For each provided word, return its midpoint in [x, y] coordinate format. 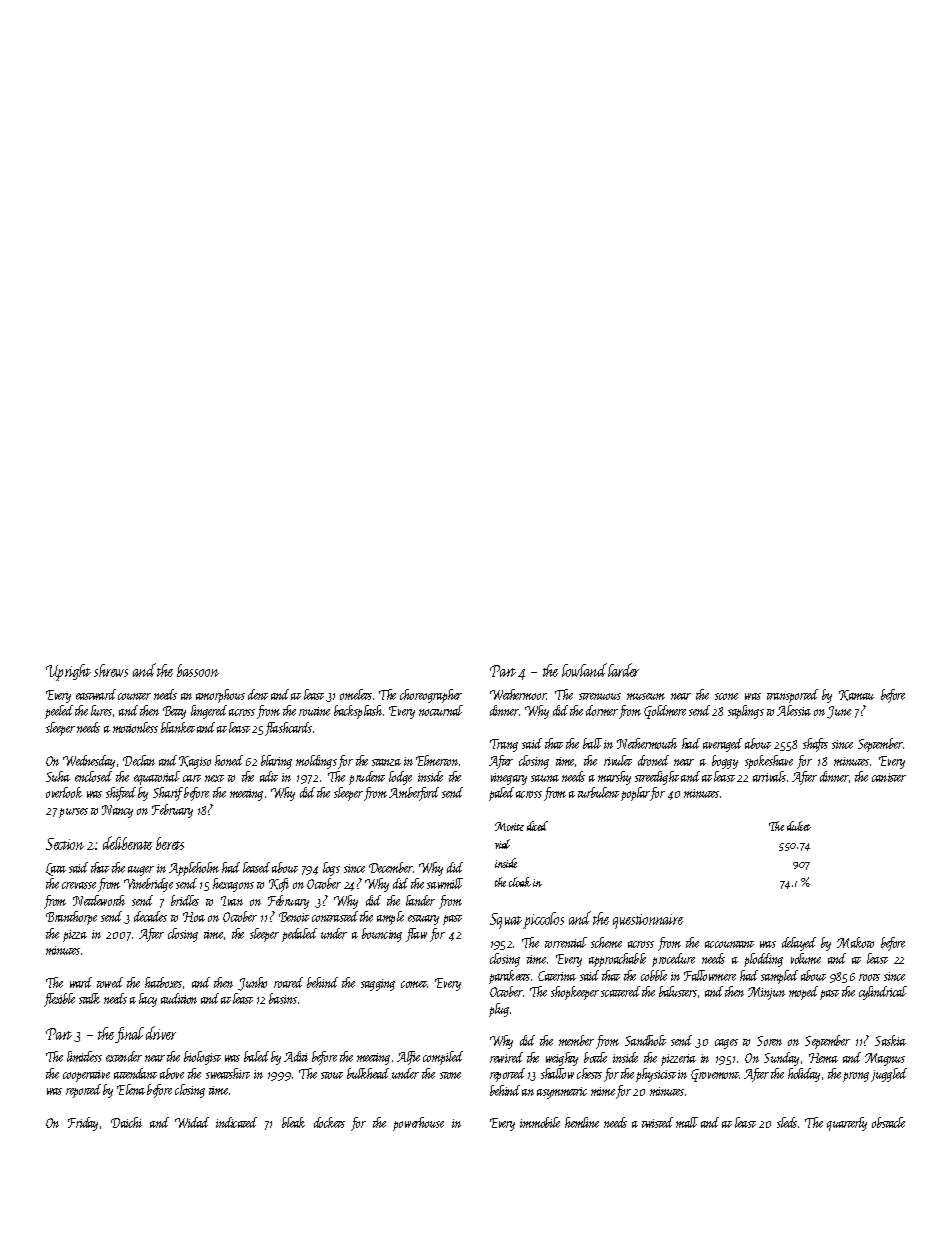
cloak [520, 882]
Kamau [856, 695]
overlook [64, 792]
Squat [506, 921]
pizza [75, 936]
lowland [584, 670]
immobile [540, 1122]
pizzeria [678, 1060]
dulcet [799, 826]
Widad [192, 1122]
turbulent [598, 792]
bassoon [198, 670]
